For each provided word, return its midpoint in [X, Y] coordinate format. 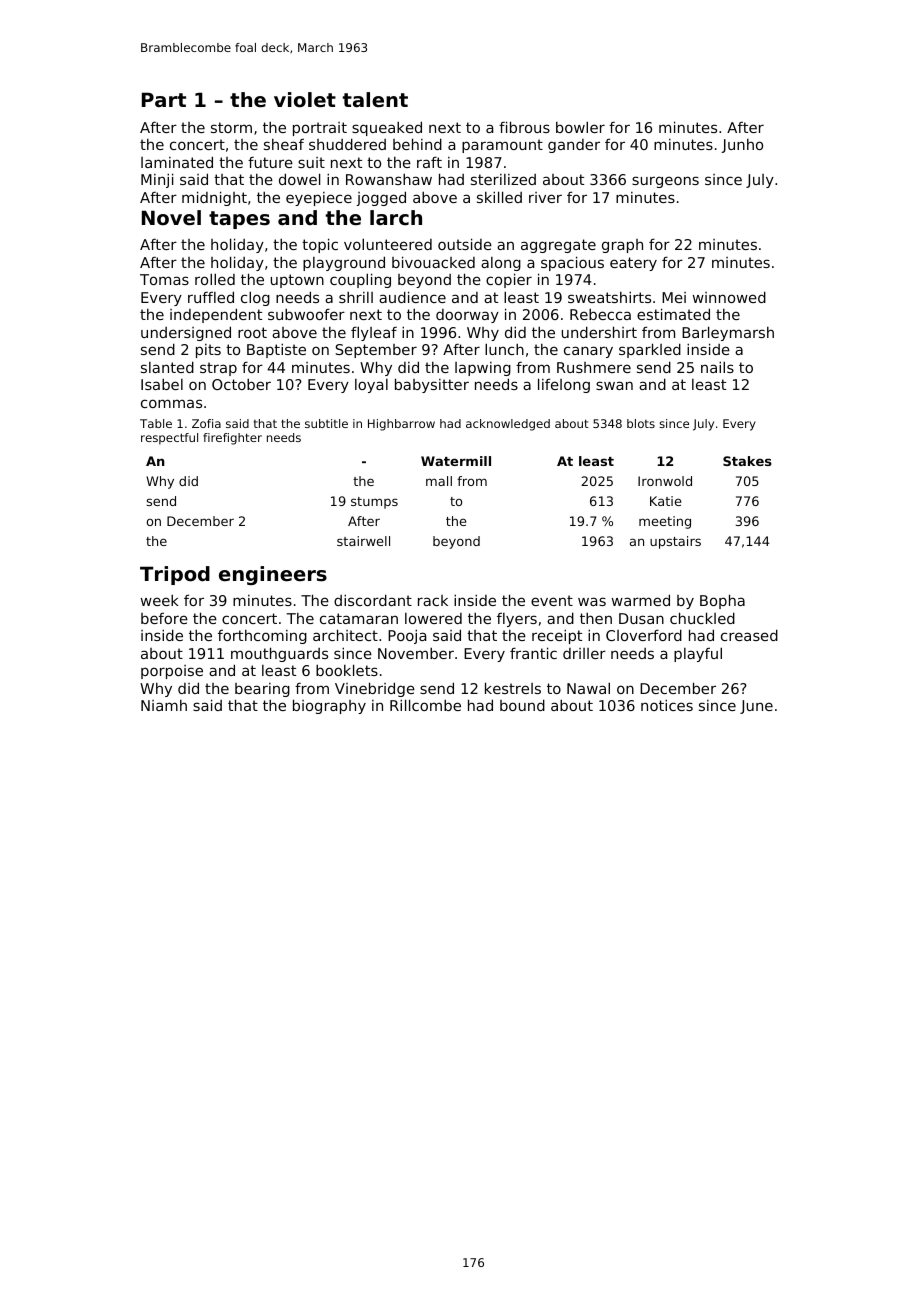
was [592, 601]
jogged [381, 198]
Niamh [164, 705]
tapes [239, 220]
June [756, 707]
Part [164, 99]
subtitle [326, 423]
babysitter [432, 385]
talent [375, 100]
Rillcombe [425, 705]
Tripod [175, 575]
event [552, 600]
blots [641, 423]
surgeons [665, 182]
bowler [580, 127]
